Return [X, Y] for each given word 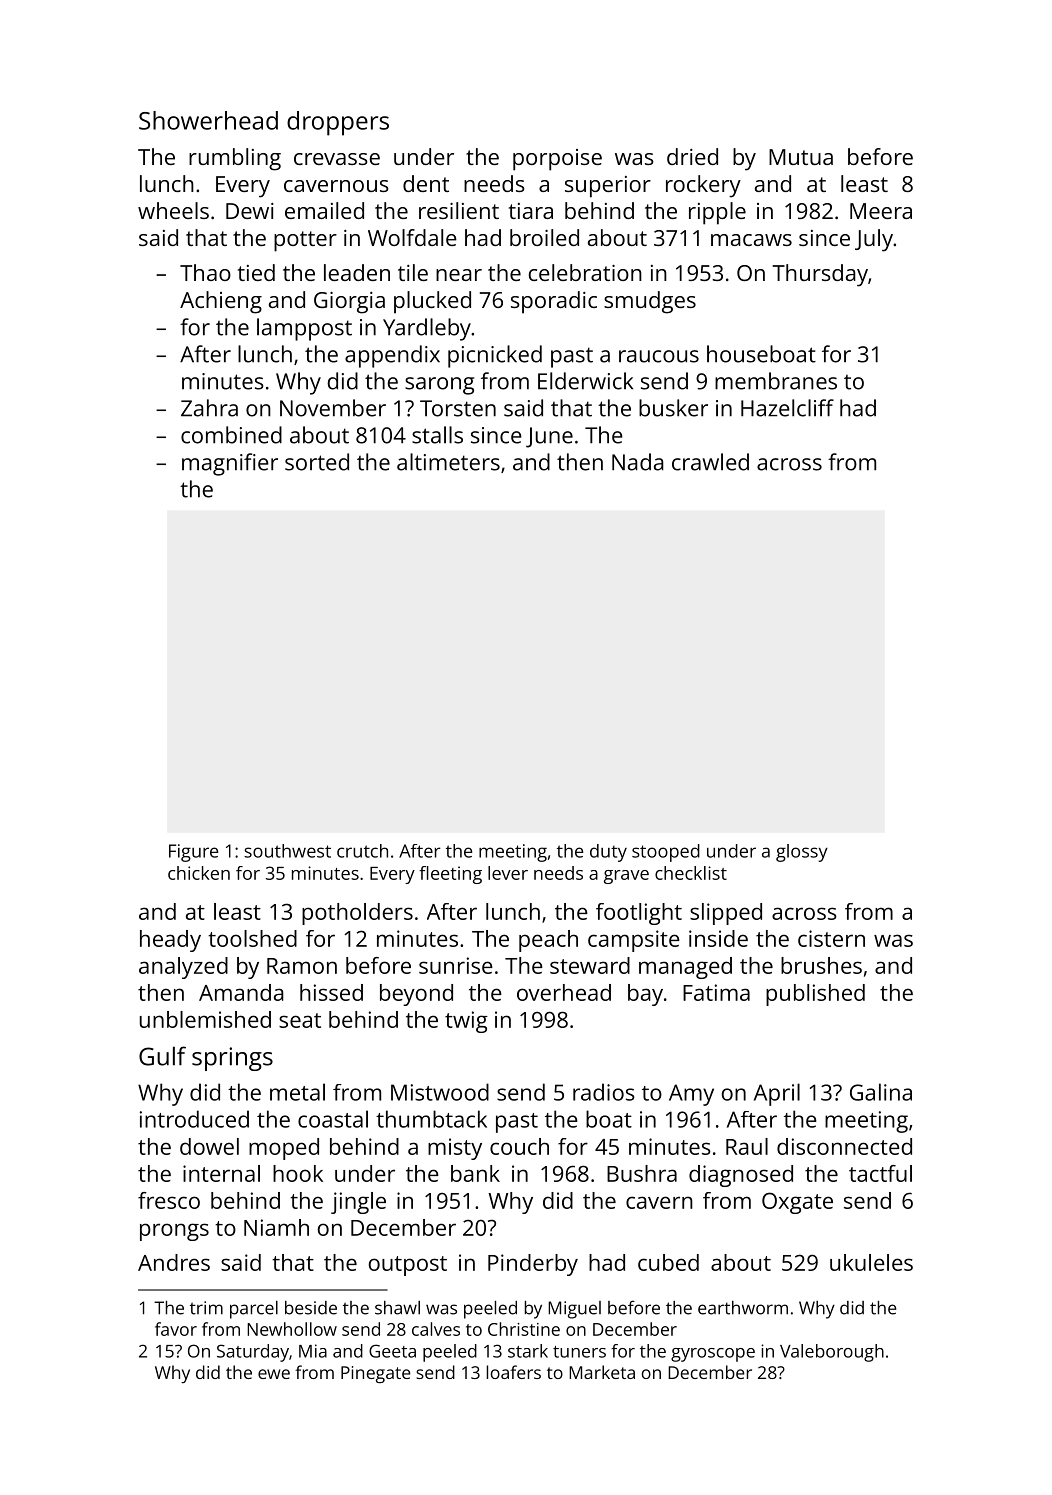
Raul [747, 1146]
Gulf [162, 1056]
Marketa [602, 1372]
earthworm [743, 1308]
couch [519, 1146]
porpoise [557, 160]
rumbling [235, 159]
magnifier [230, 464]
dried [692, 156]
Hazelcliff [787, 408]
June [549, 437]
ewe [274, 1374]
